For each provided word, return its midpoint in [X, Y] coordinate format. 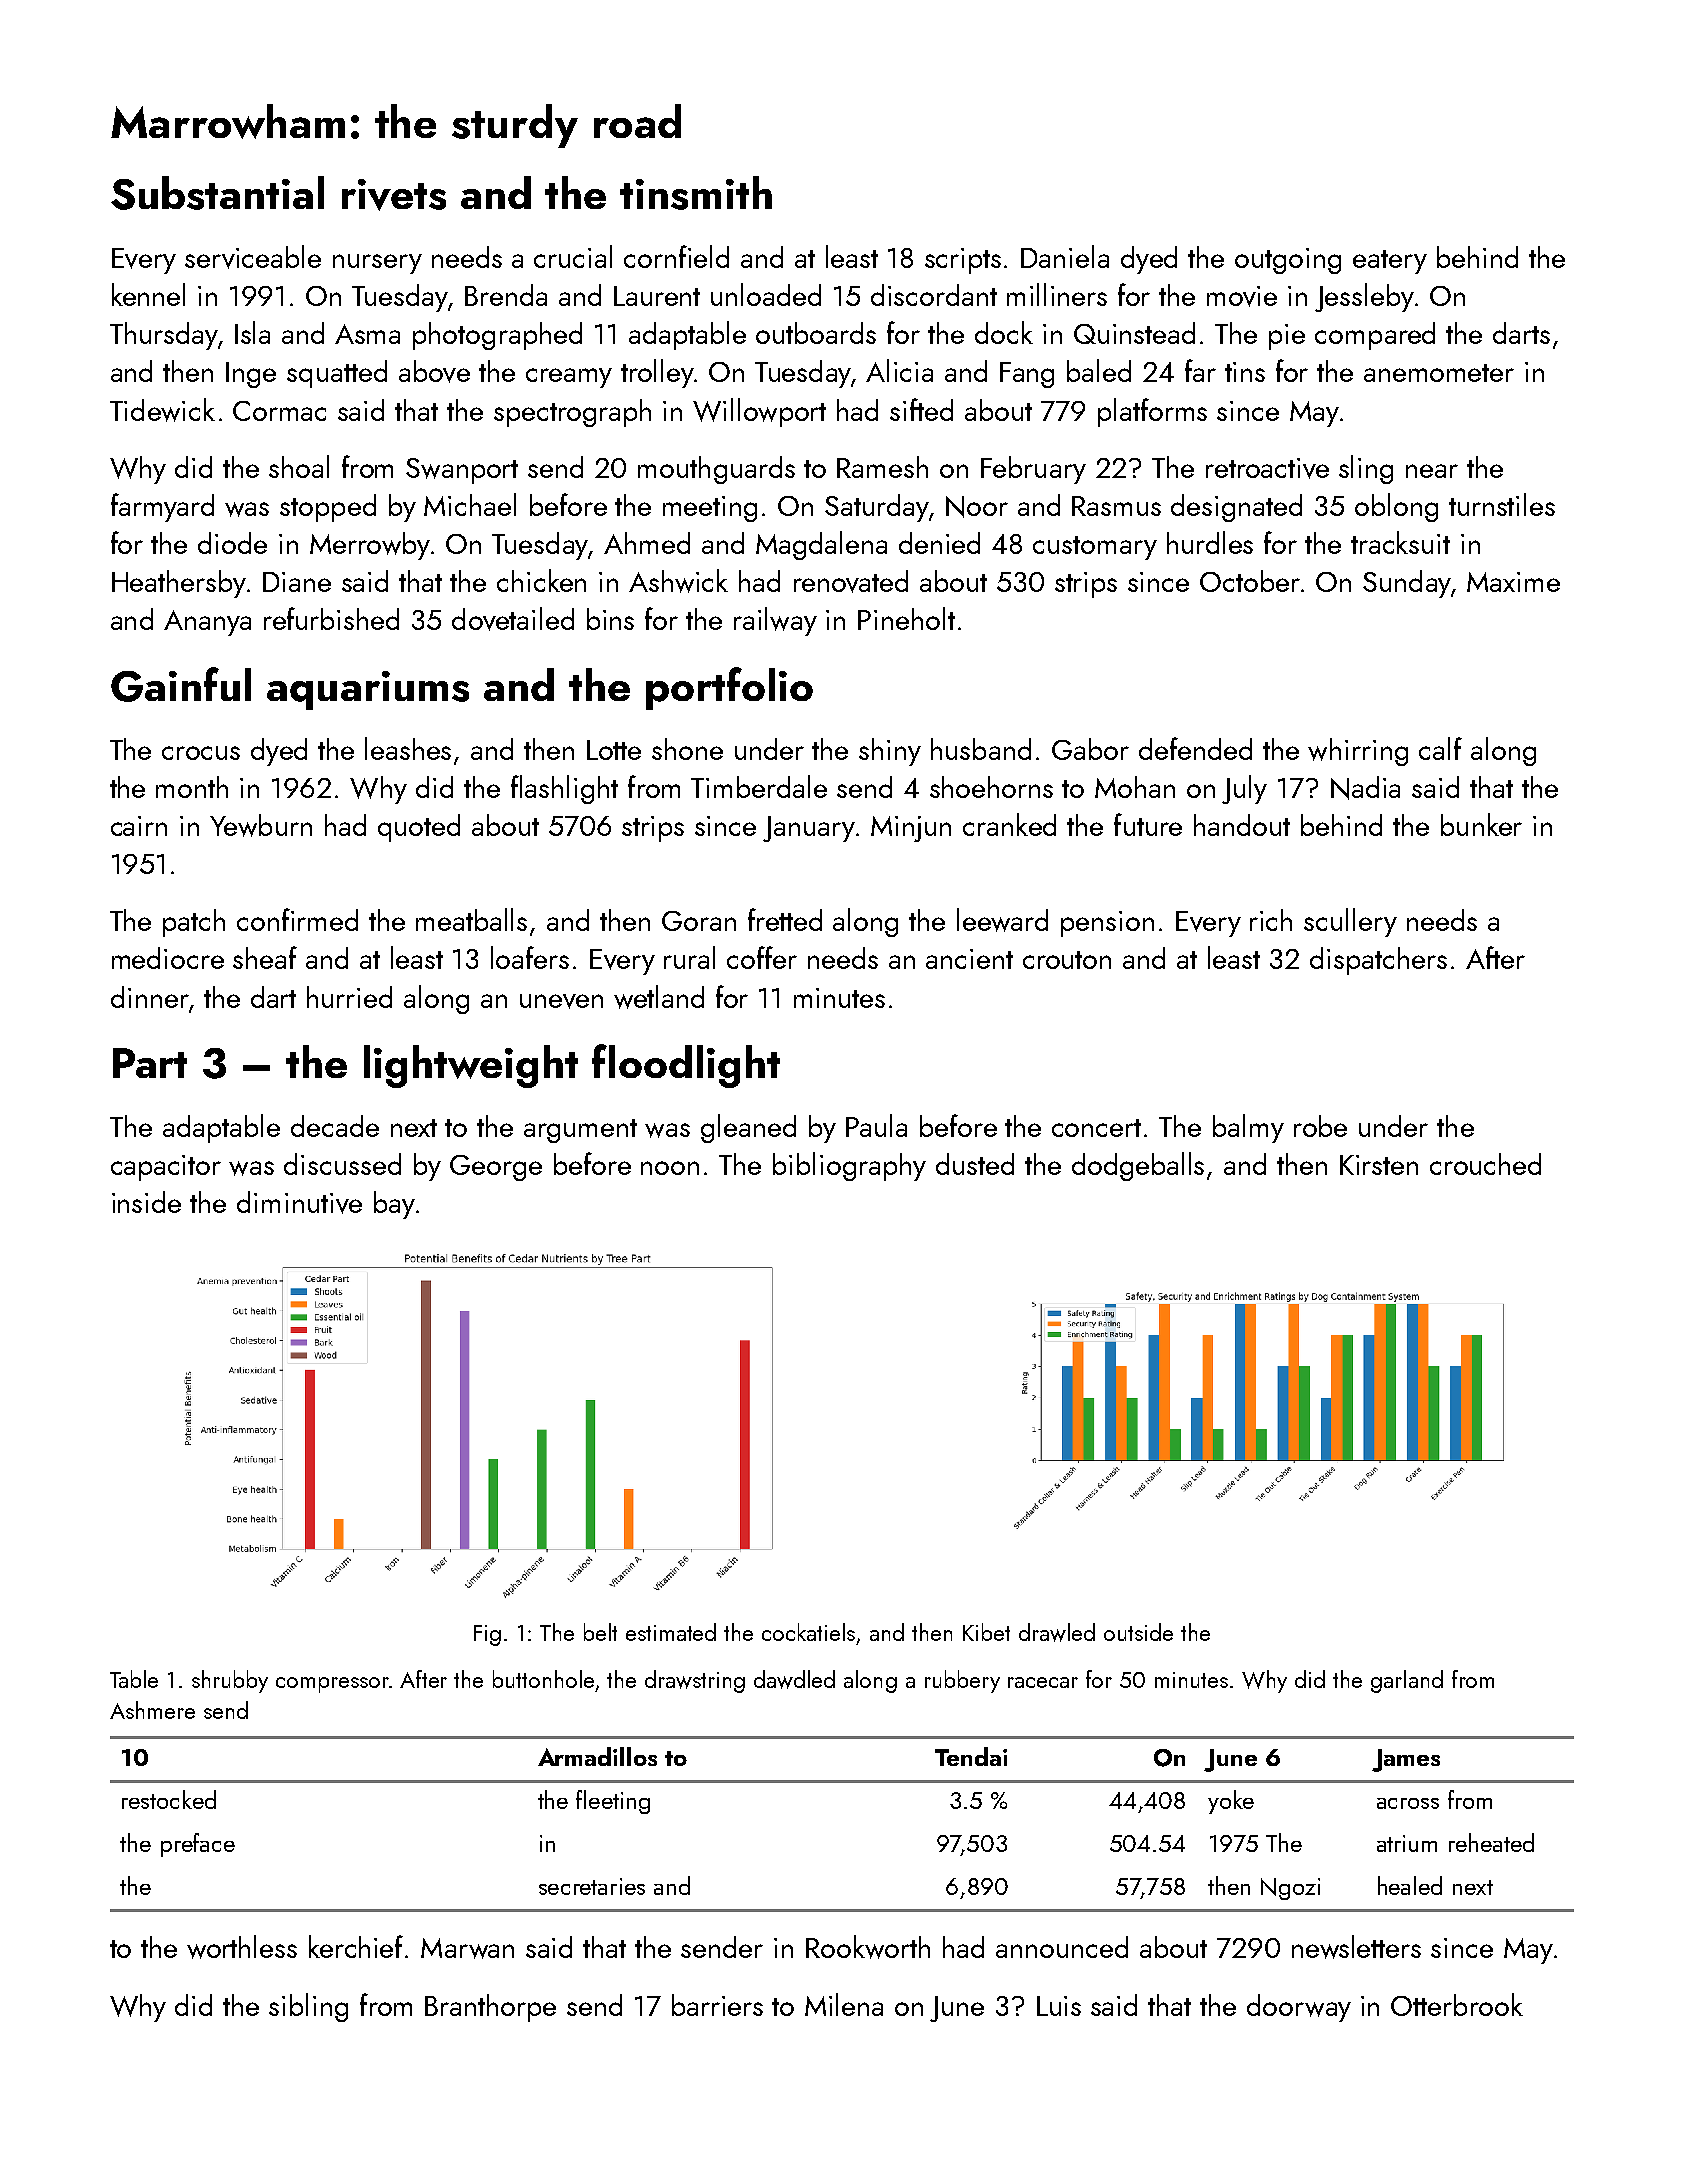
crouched [1485, 1164]
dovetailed [513, 619]
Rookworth [868, 1947]
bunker [1481, 824]
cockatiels [808, 1632]
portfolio [729, 688]
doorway [1299, 2008]
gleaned [748, 1128]
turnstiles [1502, 504]
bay [394, 1205]
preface [198, 1845]
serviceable [253, 257]
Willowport [759, 412]
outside [1138, 1632]
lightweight [471, 1066]
